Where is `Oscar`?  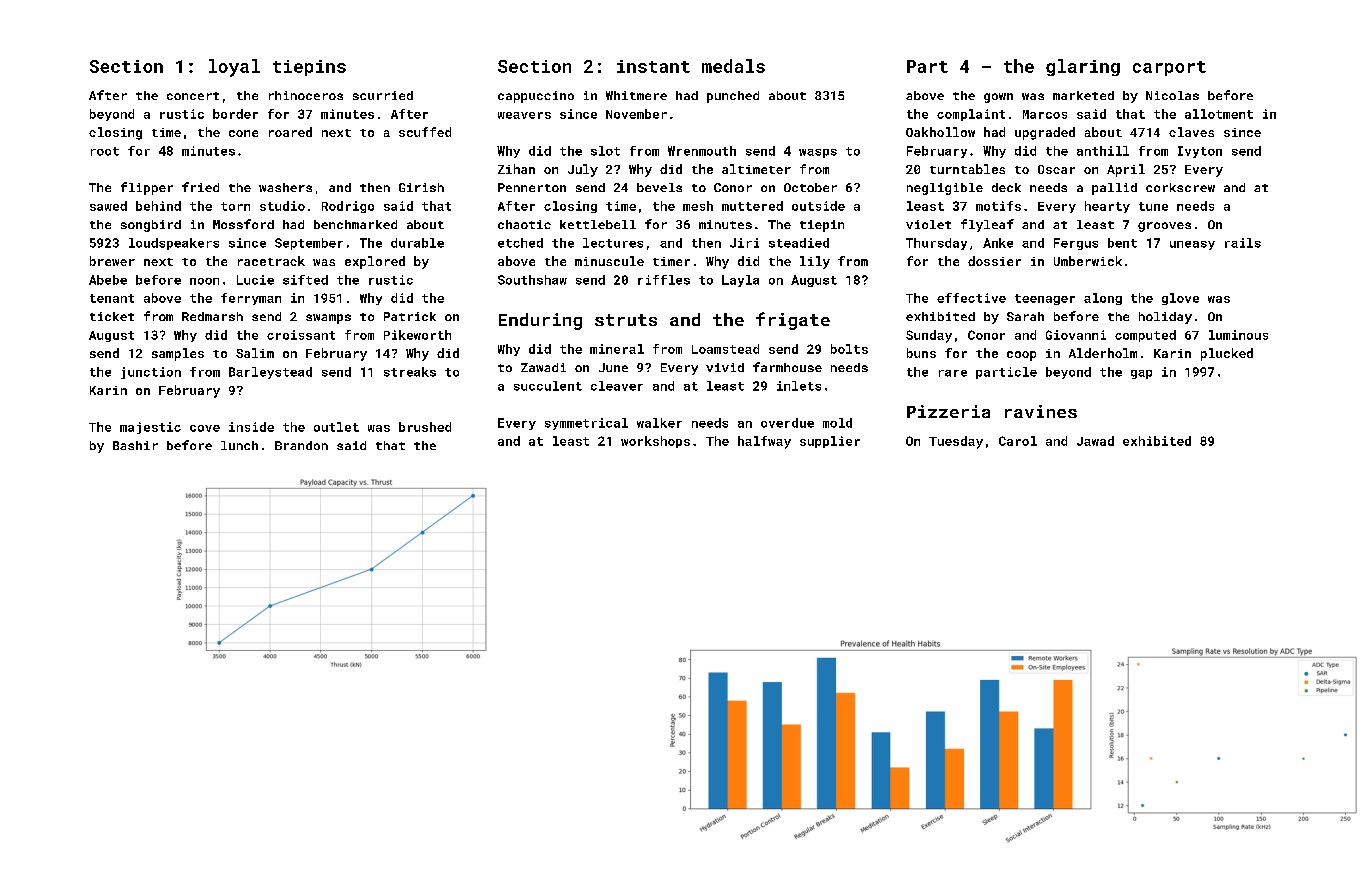 Oscar is located at coordinates (1056, 169).
